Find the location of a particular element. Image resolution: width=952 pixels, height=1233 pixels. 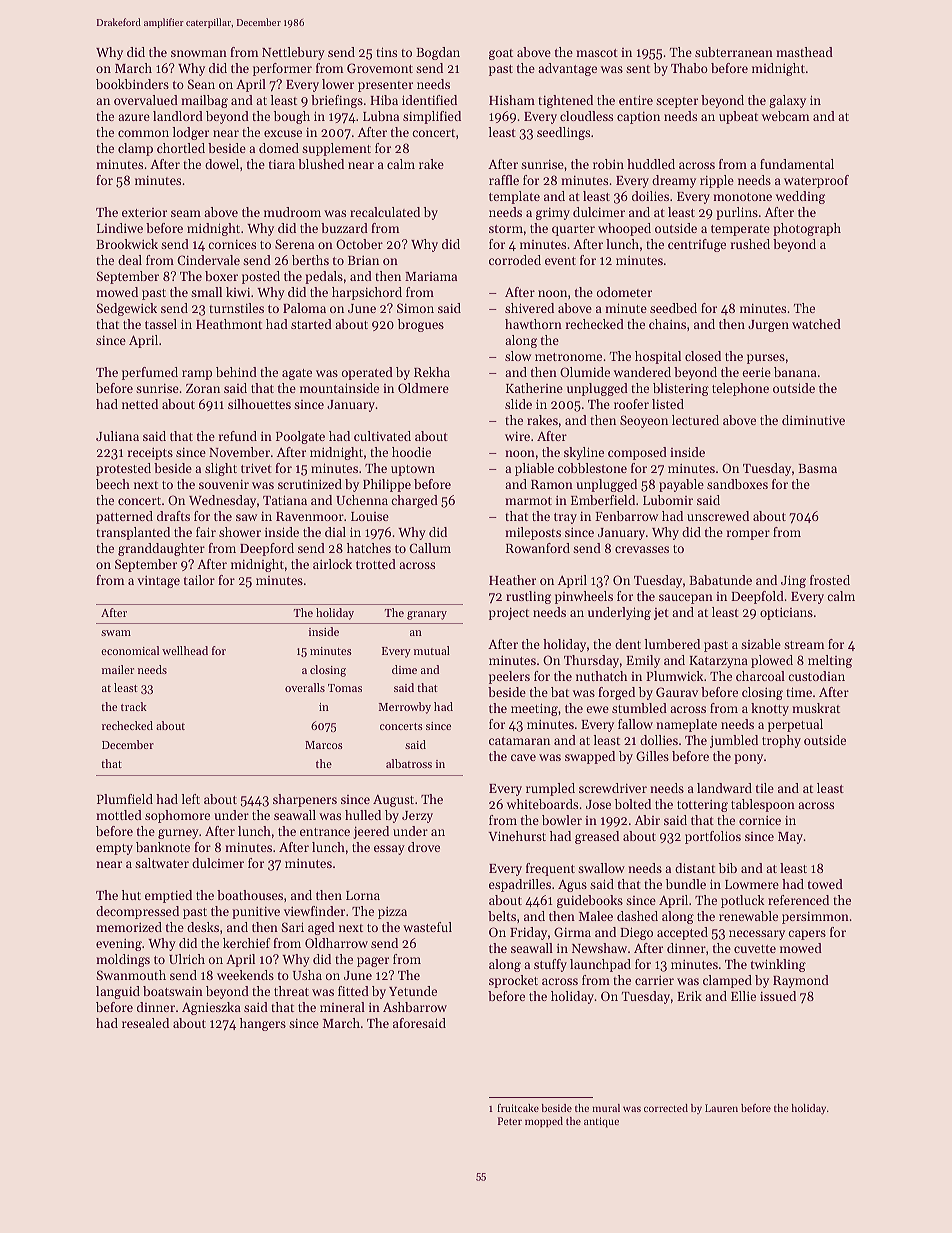

sprocket is located at coordinates (513, 981).
